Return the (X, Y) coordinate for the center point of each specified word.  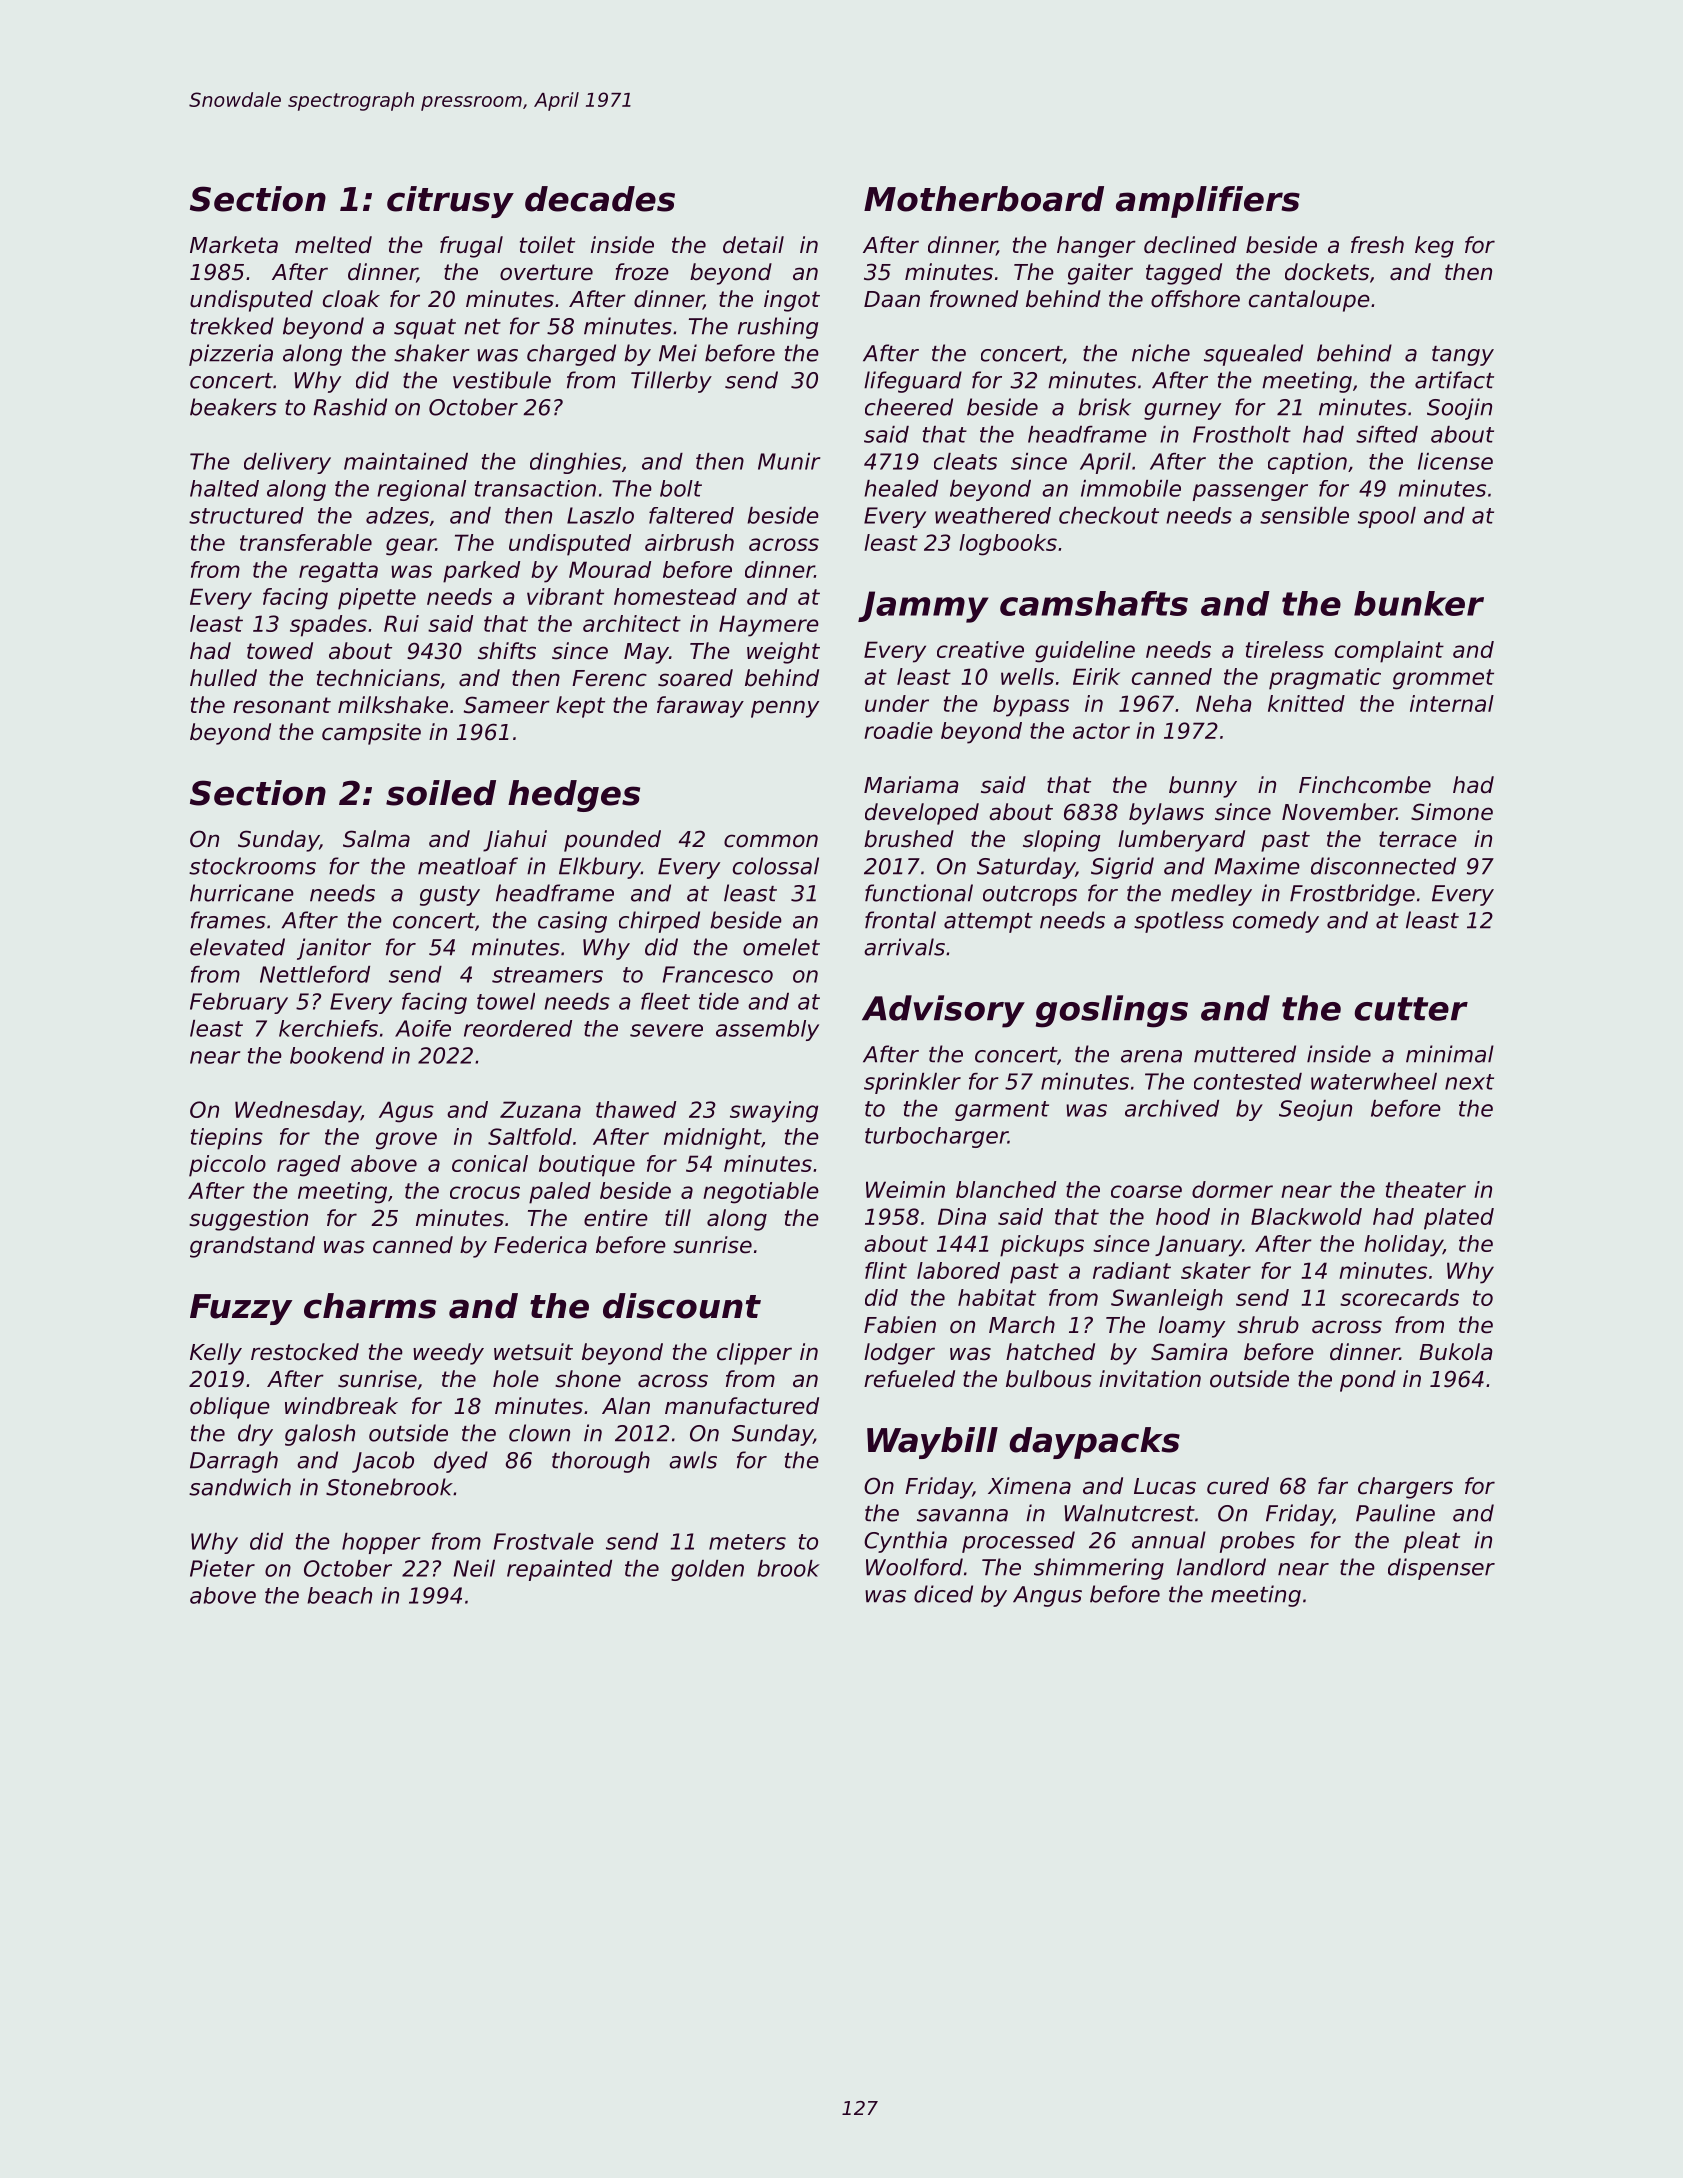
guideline (1085, 652)
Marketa (234, 245)
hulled (223, 678)
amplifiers (1208, 202)
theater (1426, 1189)
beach (339, 1595)
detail (753, 245)
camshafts (1094, 603)
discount (682, 1306)
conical (490, 1163)
